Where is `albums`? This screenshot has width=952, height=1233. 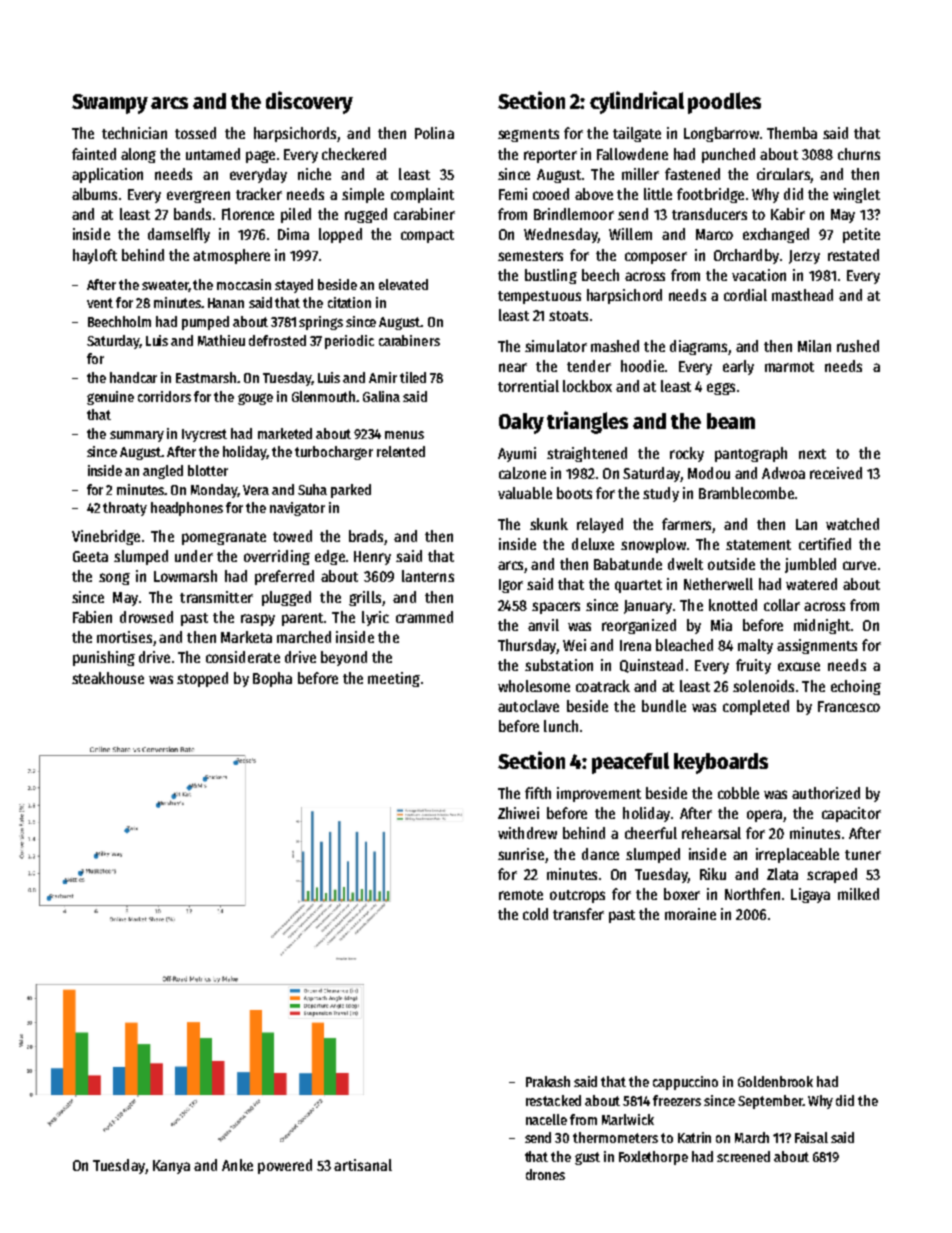
albums is located at coordinates (94, 194).
